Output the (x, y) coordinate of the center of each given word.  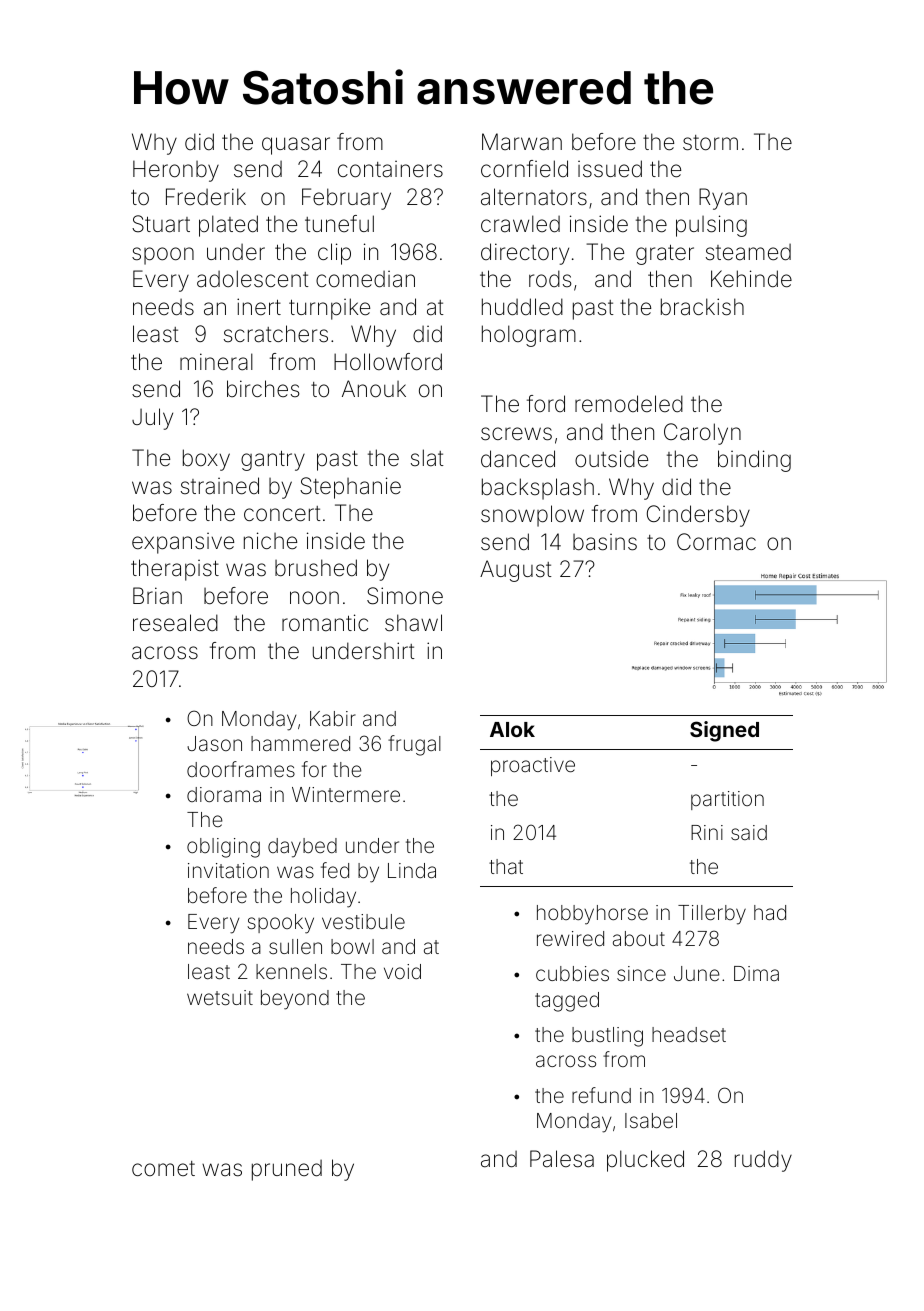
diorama (224, 794)
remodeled (629, 404)
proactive (533, 766)
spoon (163, 256)
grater (665, 254)
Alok (512, 729)
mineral (216, 362)
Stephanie (350, 488)
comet (163, 1168)
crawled (520, 224)
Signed (724, 731)
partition (727, 800)
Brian (157, 596)
